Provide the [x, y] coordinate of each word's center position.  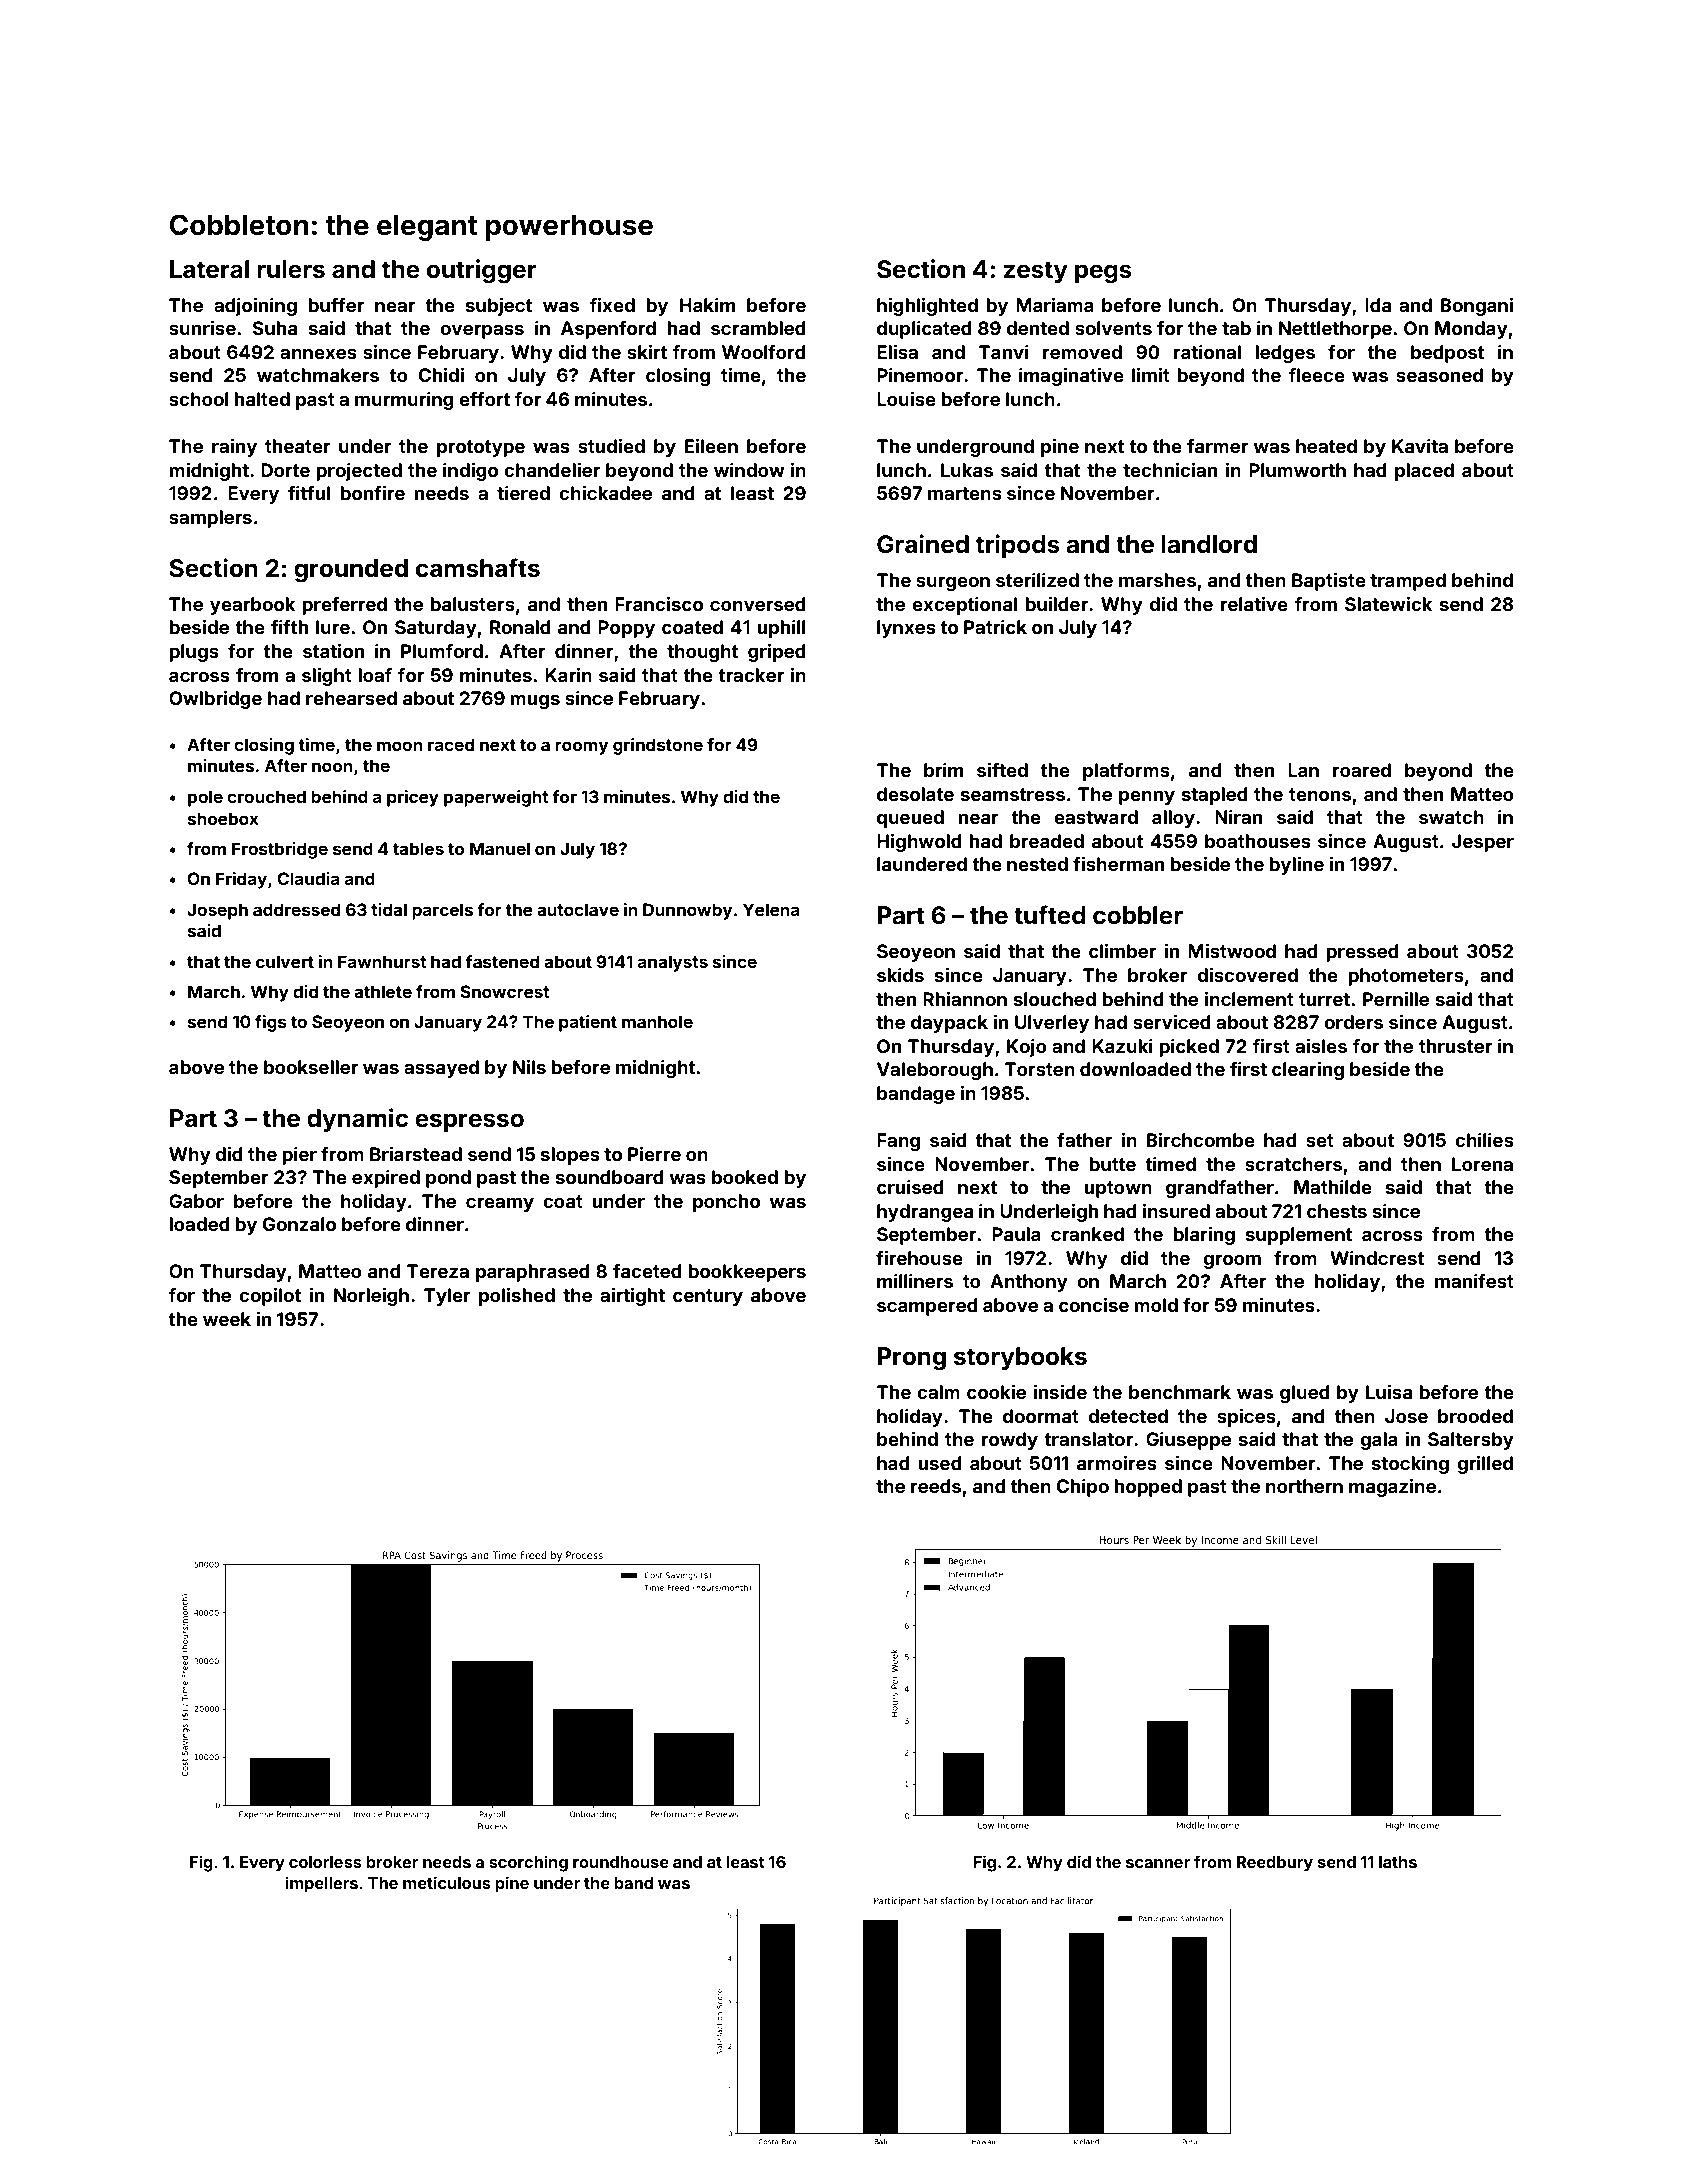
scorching [528, 1863]
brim [943, 770]
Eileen [711, 446]
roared [1362, 770]
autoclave [578, 909]
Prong [912, 1359]
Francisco [659, 604]
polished [517, 1297]
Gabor [196, 1201]
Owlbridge [215, 700]
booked [745, 1177]
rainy [234, 448]
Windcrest [1377, 1258]
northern [1304, 1486]
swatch [1451, 817]
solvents [1113, 328]
